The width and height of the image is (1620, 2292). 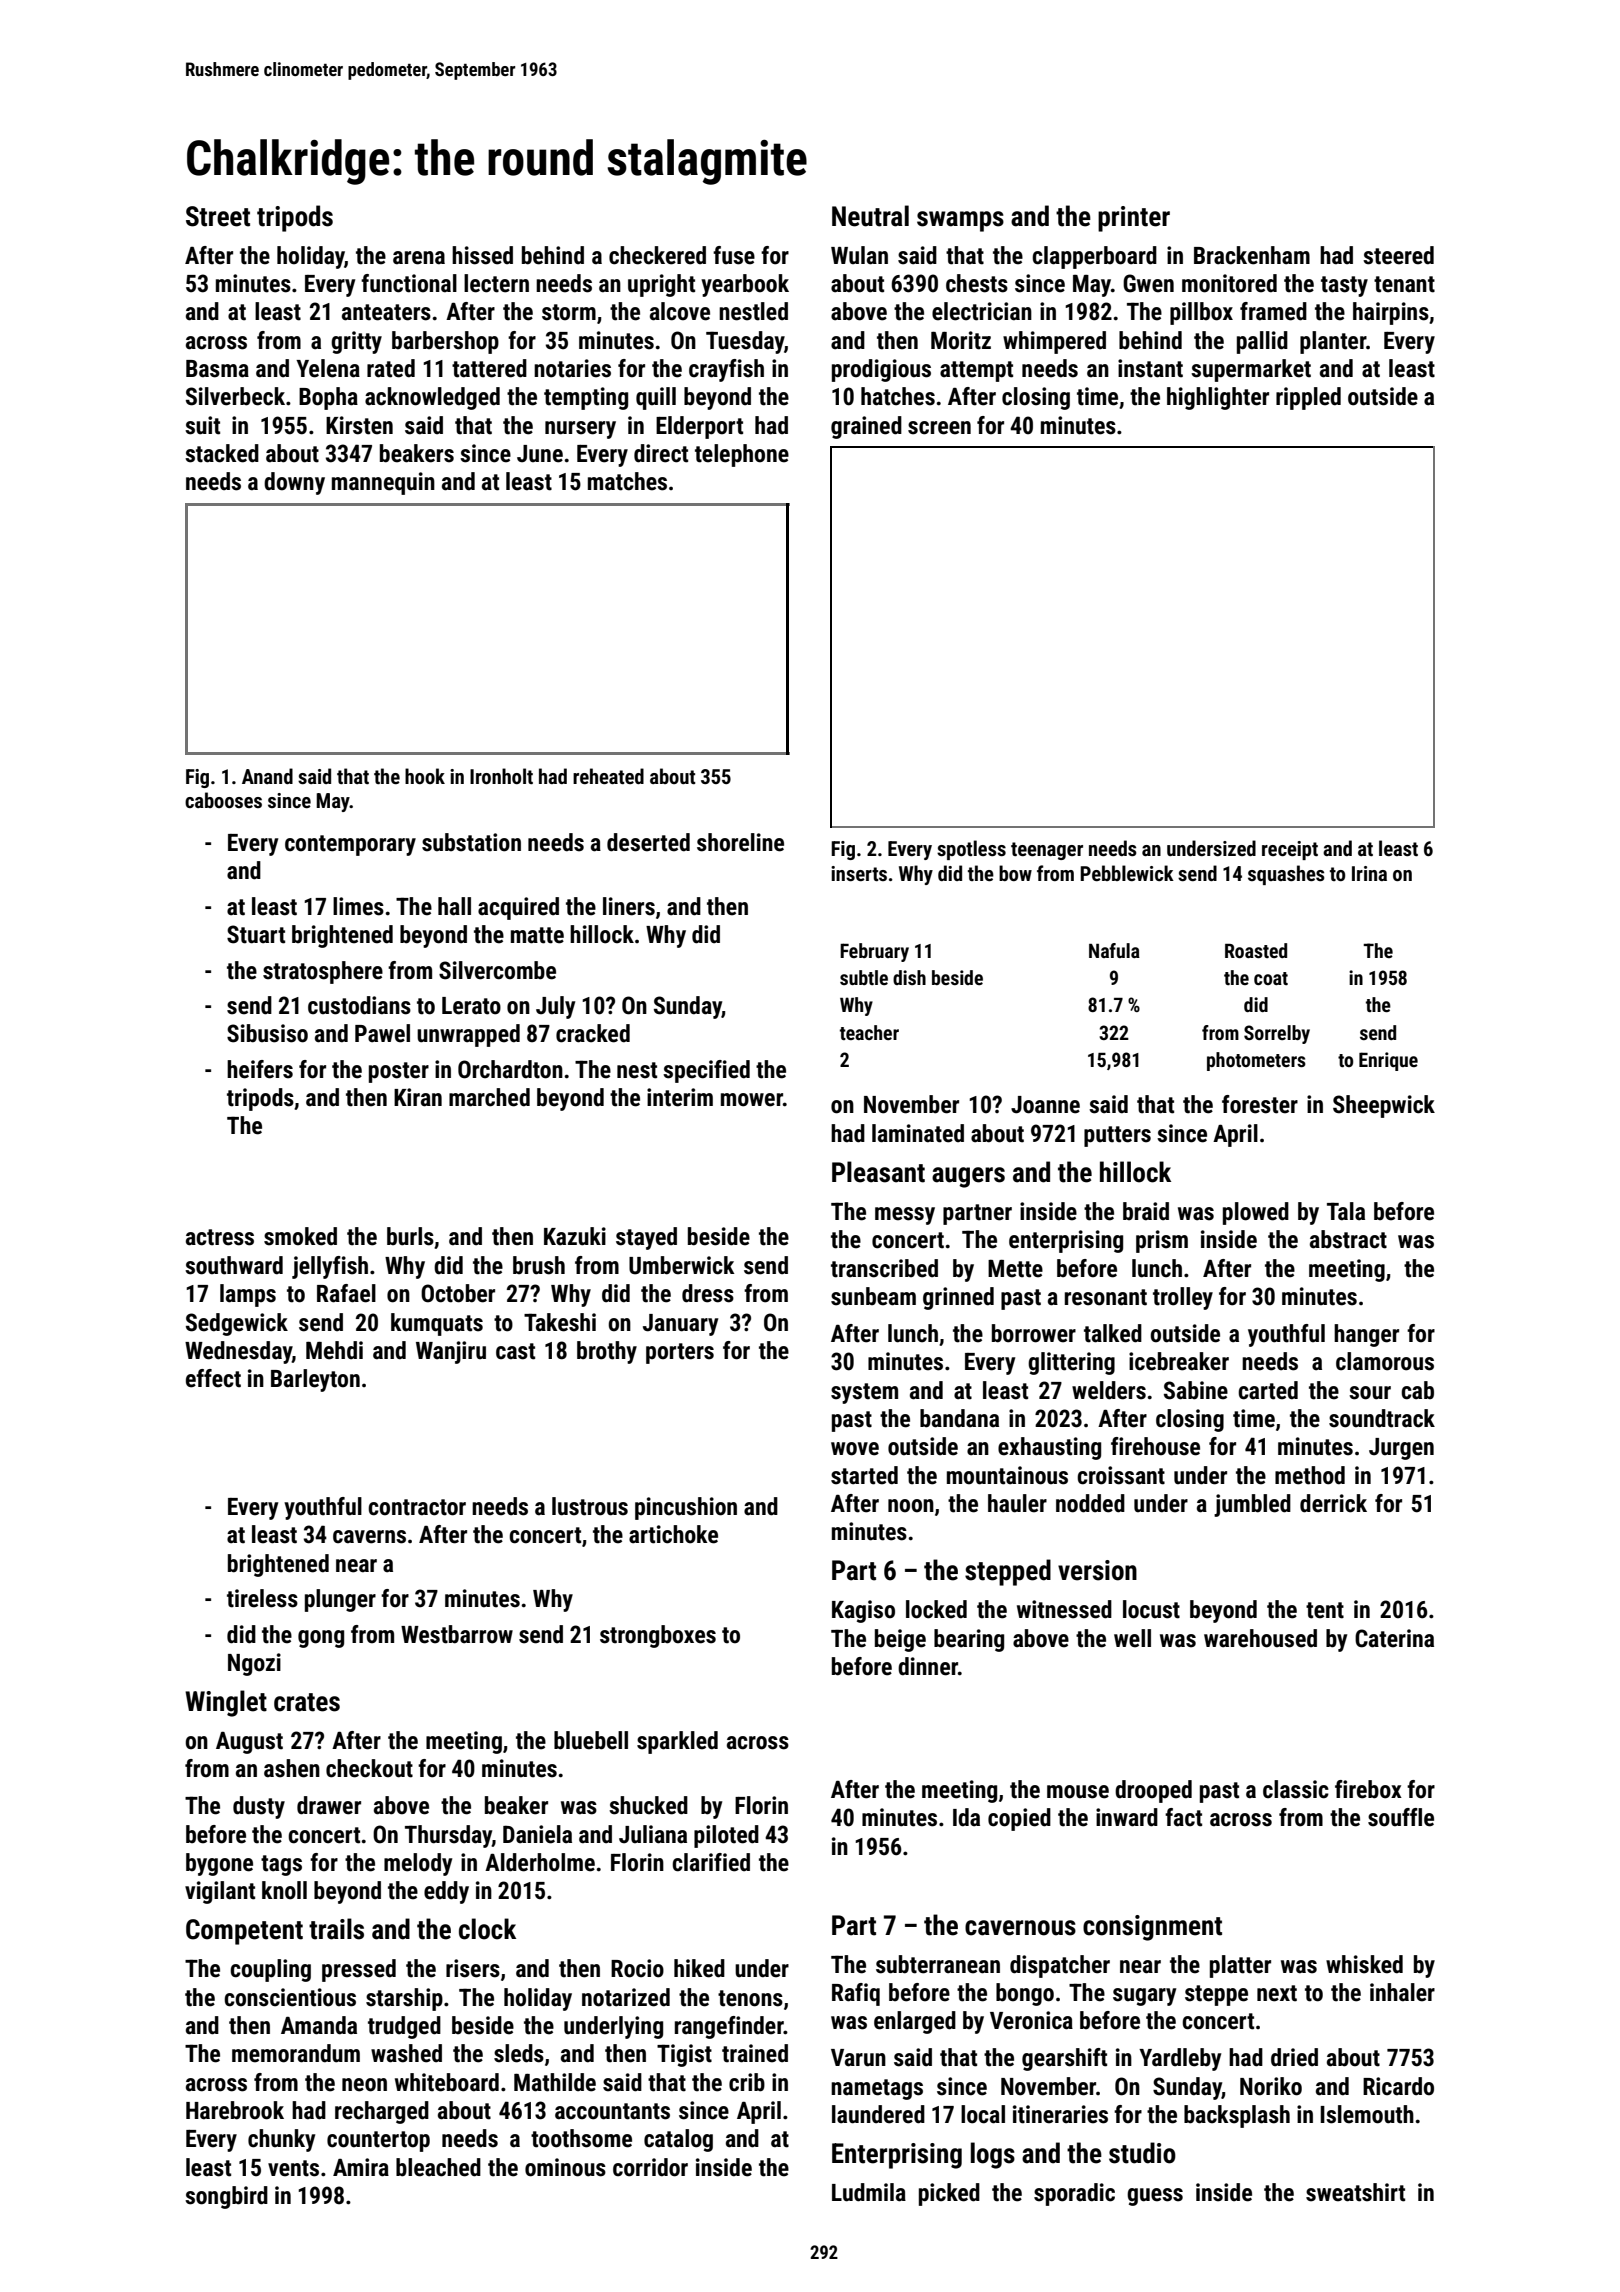 I want to click on augers, so click(x=968, y=1177).
